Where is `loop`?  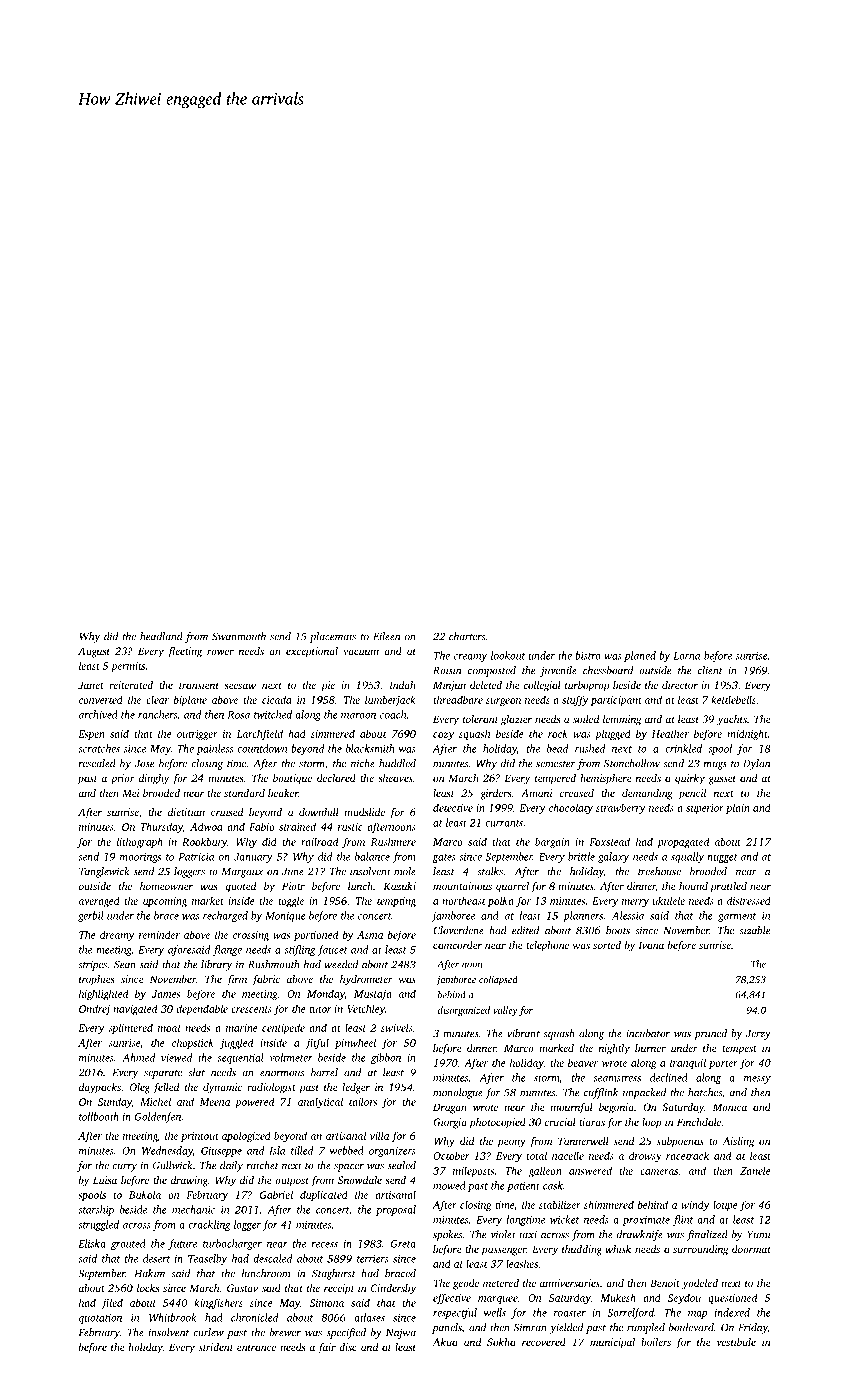 loop is located at coordinates (652, 1123).
